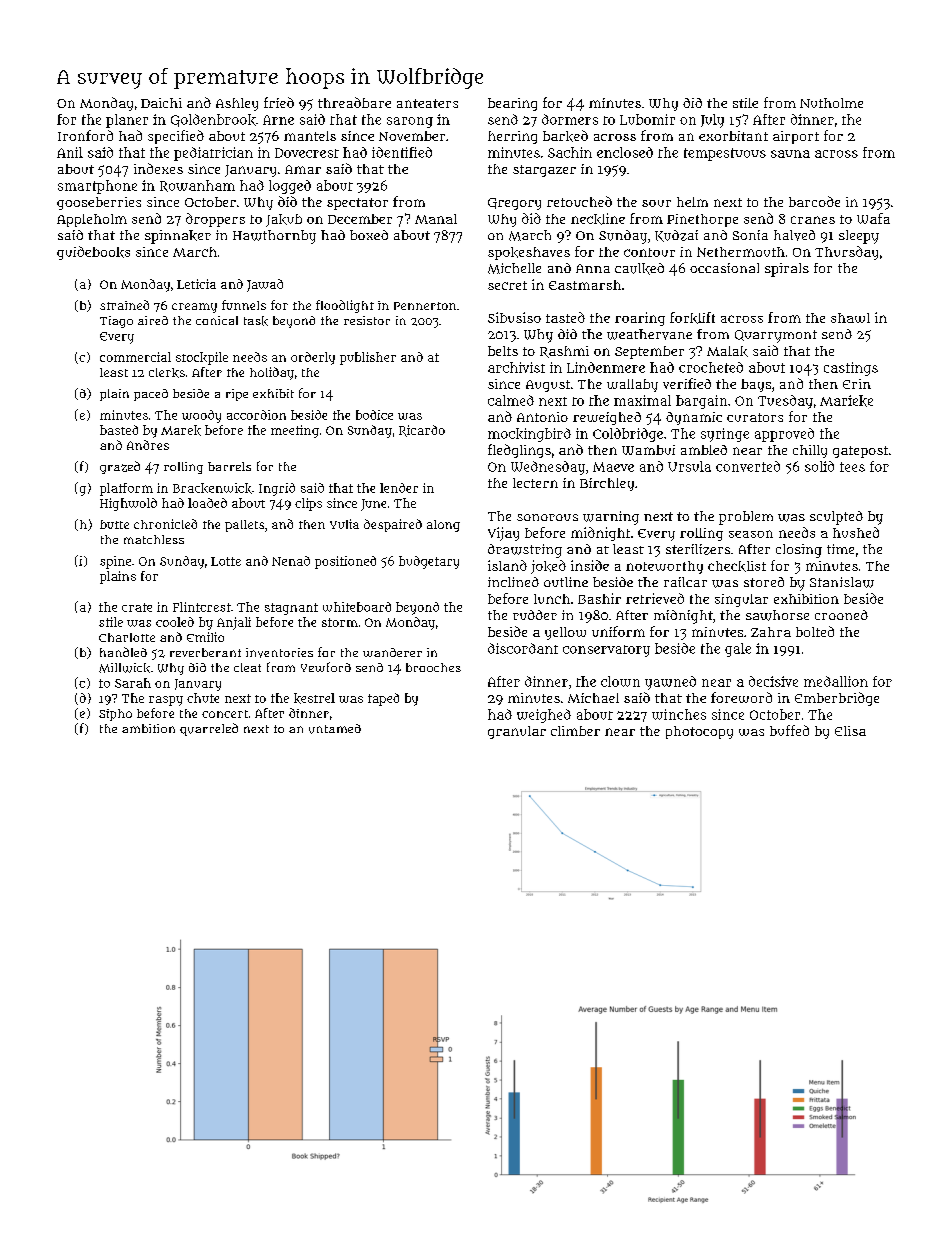 The height and width of the screenshot is (1233, 952). Describe the element at coordinates (124, 668) in the screenshot. I see `Millwick` at that location.
